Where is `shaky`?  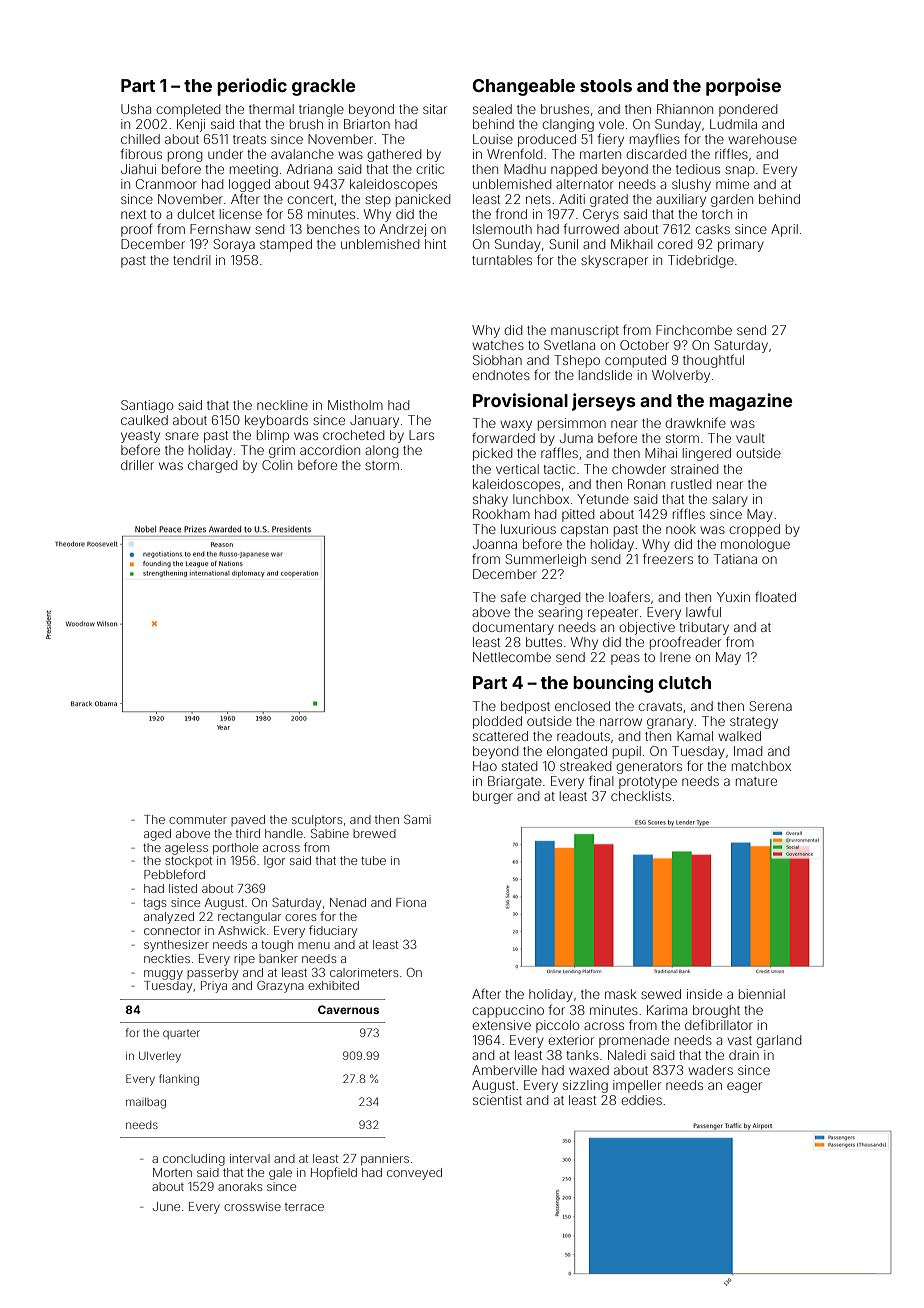
shaky is located at coordinates (490, 500).
